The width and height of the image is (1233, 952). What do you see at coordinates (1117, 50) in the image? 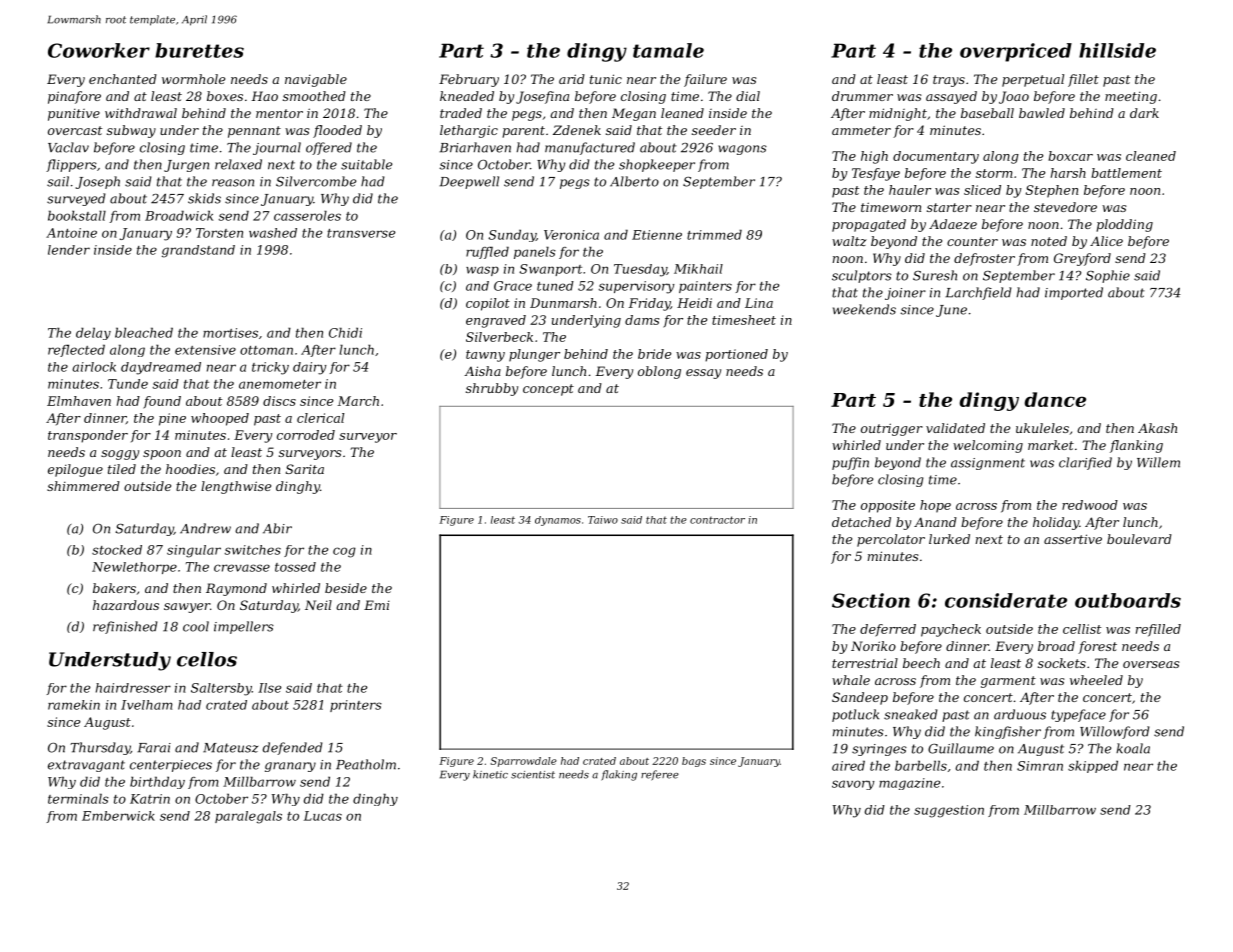
I see `hillside` at bounding box center [1117, 50].
